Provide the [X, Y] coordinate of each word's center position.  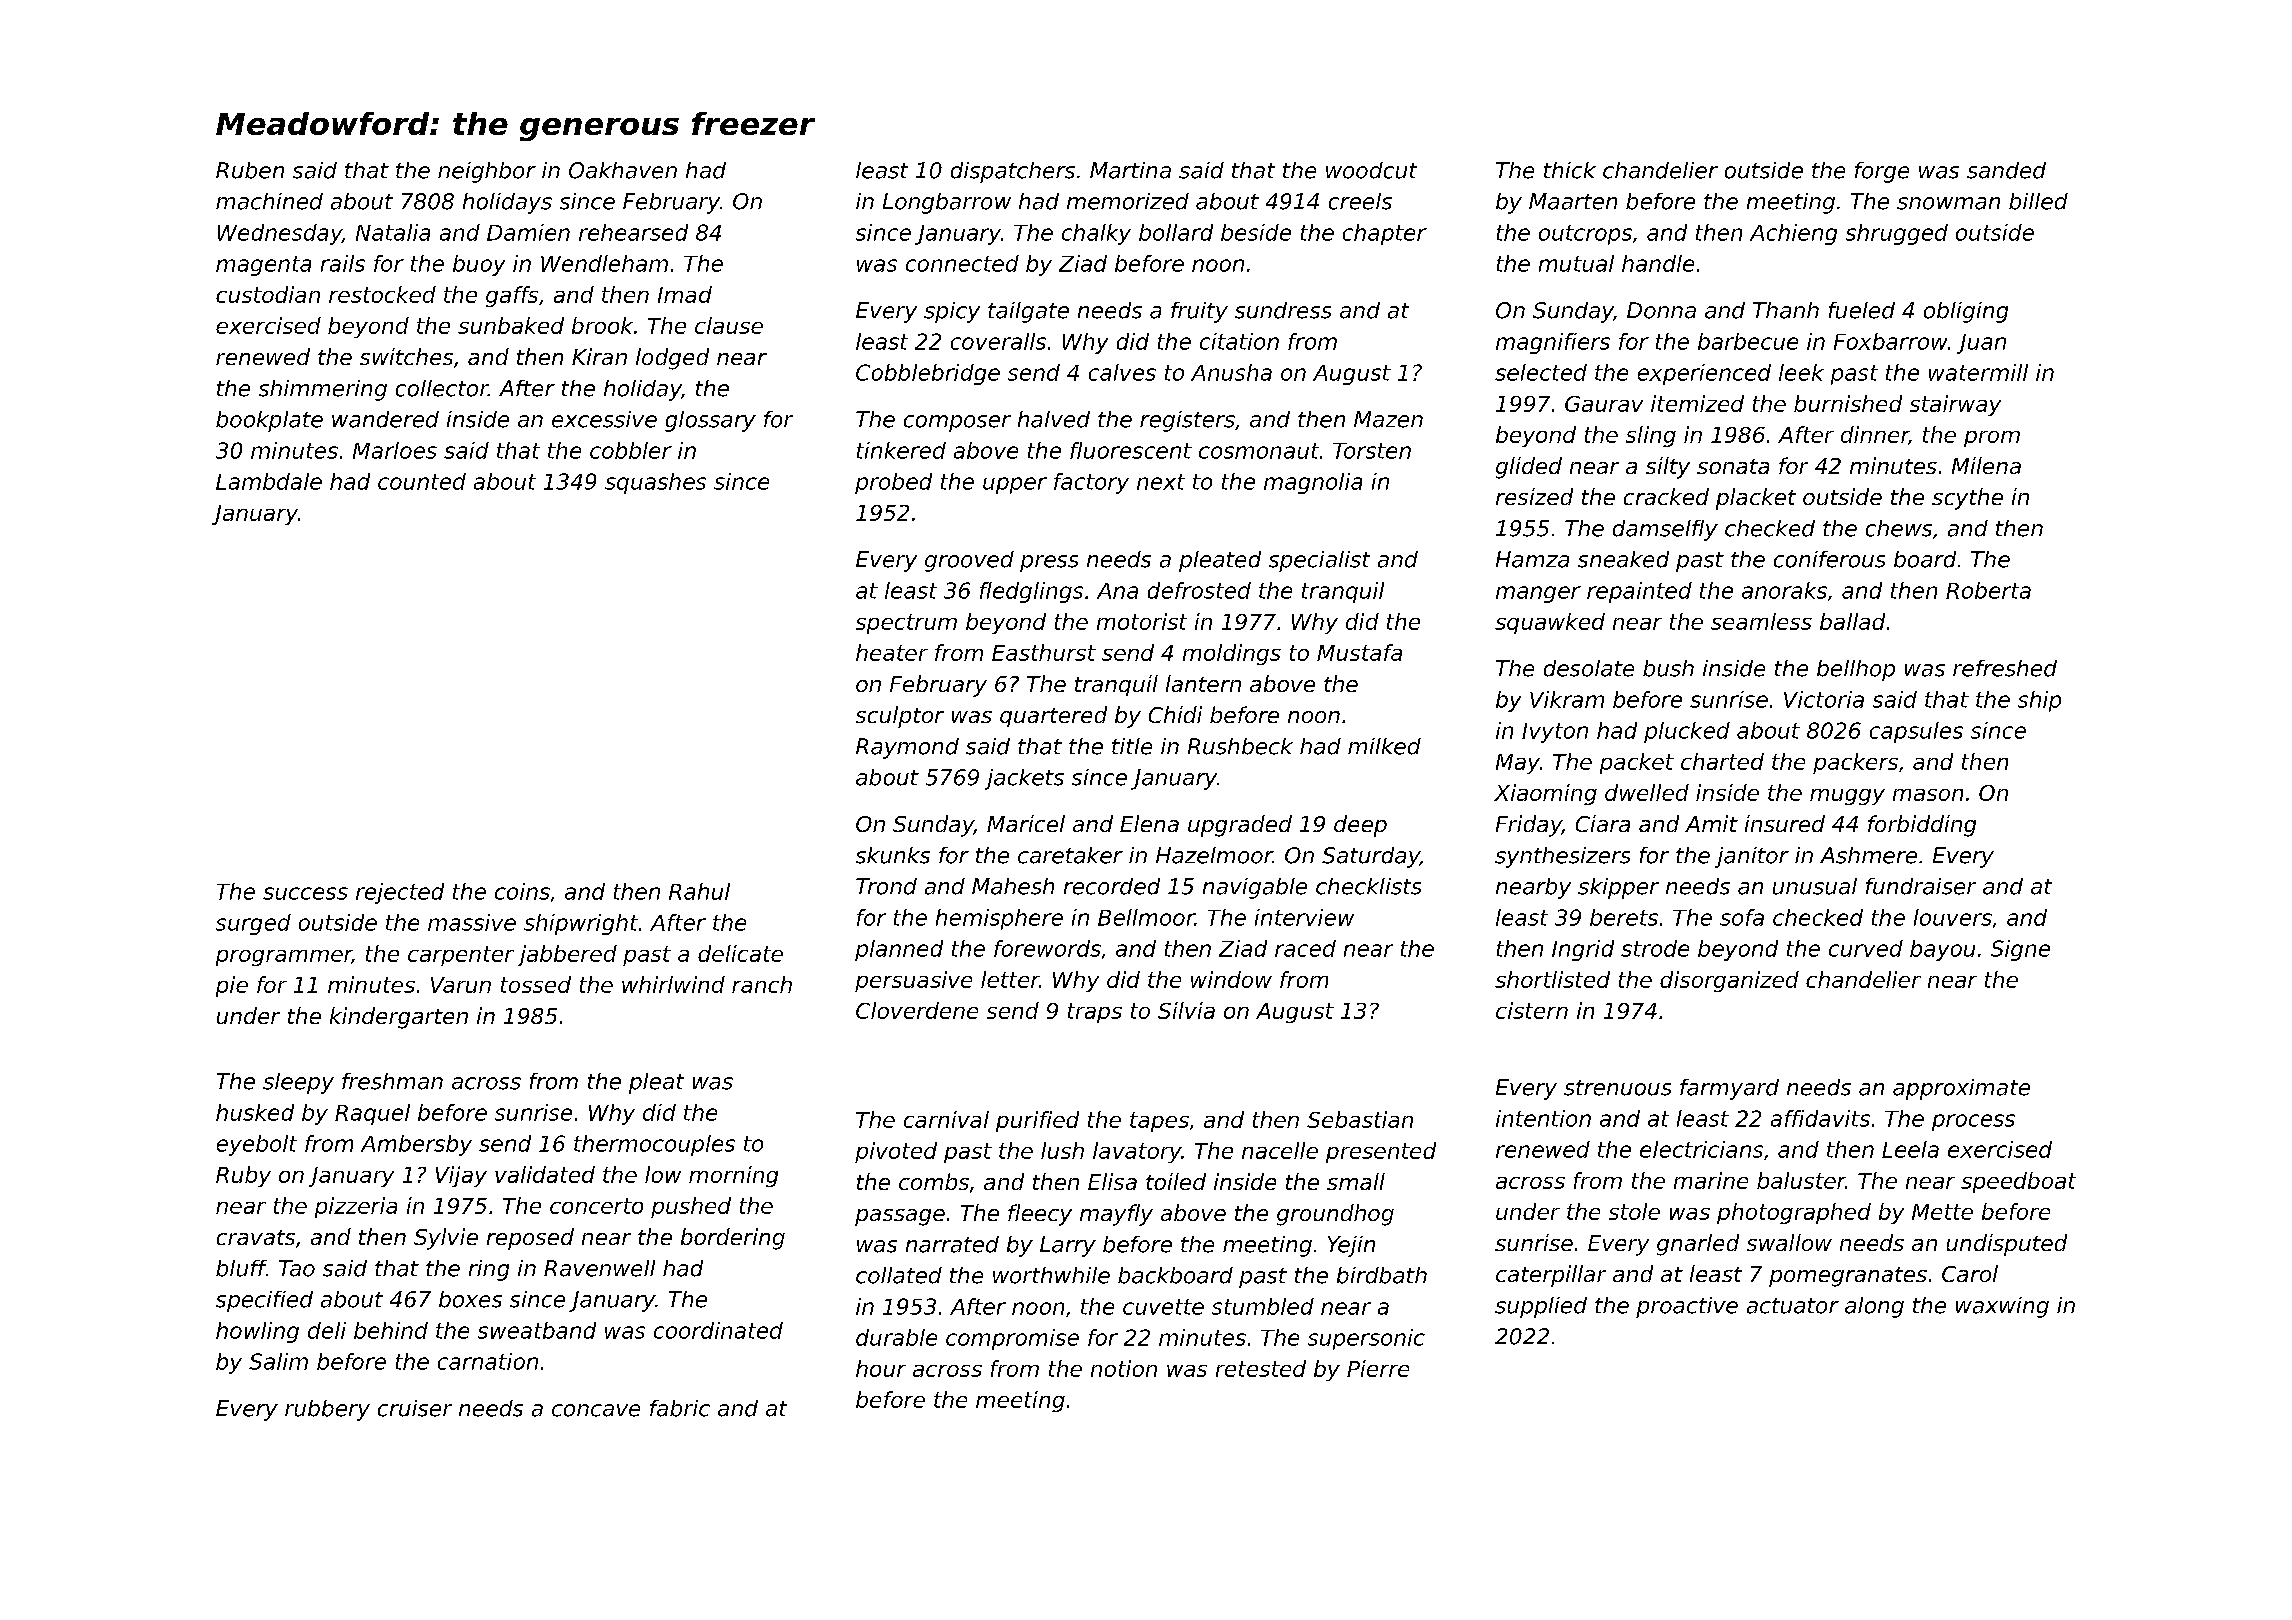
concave [596, 1410]
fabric [680, 1408]
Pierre [1378, 1368]
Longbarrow [947, 203]
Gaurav [1604, 404]
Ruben [250, 170]
